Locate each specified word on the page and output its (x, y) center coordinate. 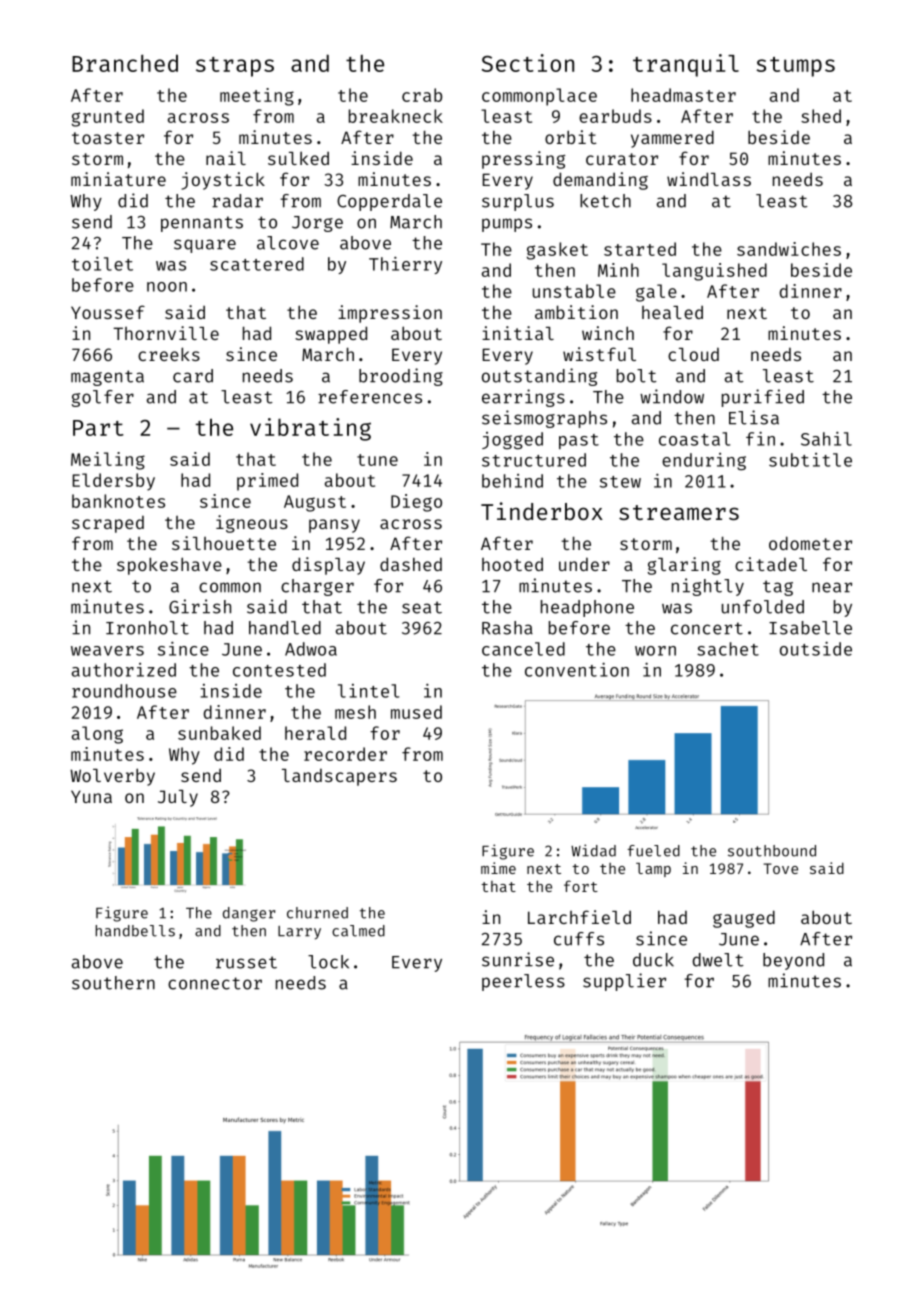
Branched (125, 63)
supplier (624, 982)
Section (528, 63)
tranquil (686, 65)
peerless (523, 982)
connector (215, 983)
